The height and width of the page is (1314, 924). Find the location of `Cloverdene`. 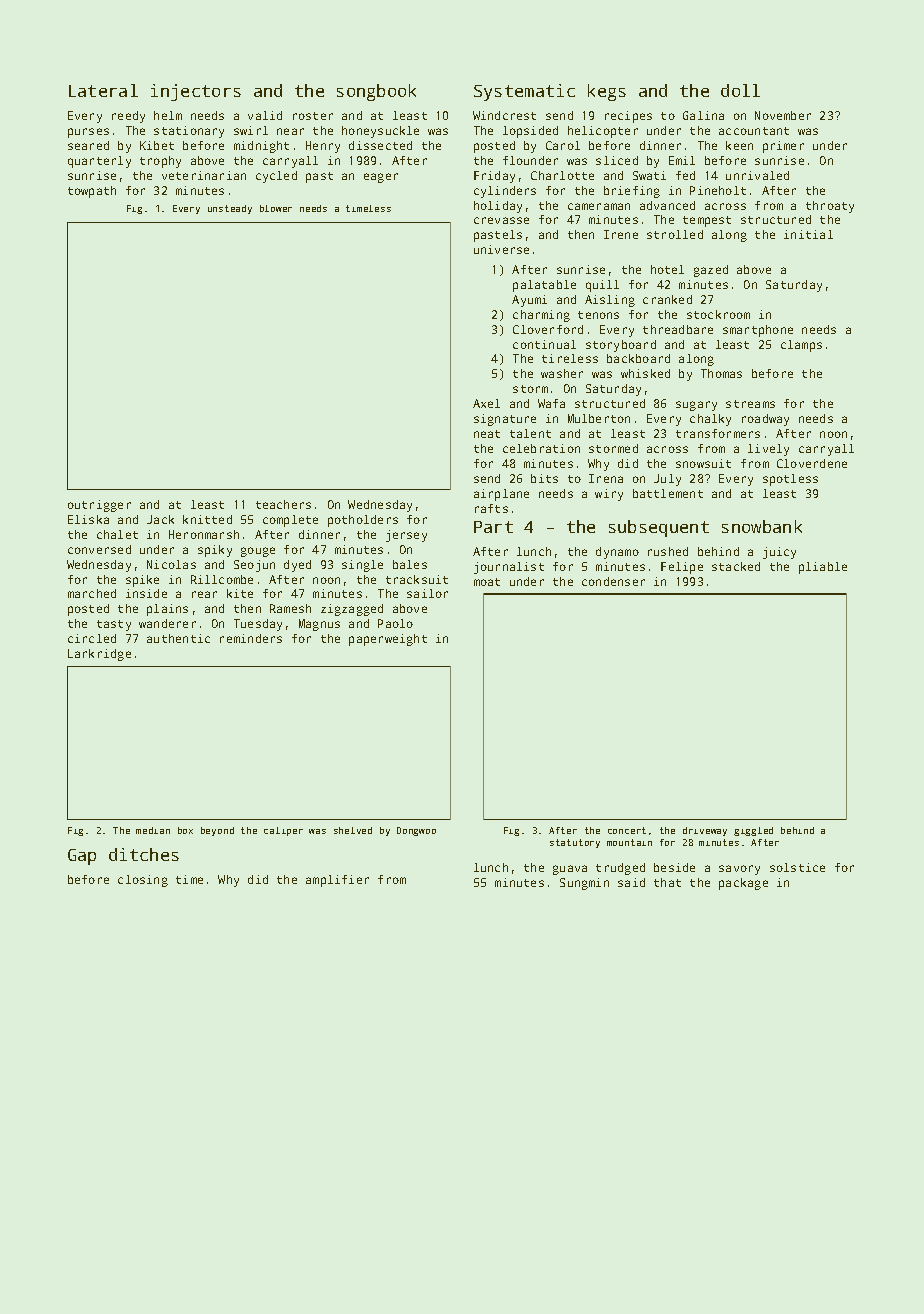

Cloverdene is located at coordinates (812, 463).
